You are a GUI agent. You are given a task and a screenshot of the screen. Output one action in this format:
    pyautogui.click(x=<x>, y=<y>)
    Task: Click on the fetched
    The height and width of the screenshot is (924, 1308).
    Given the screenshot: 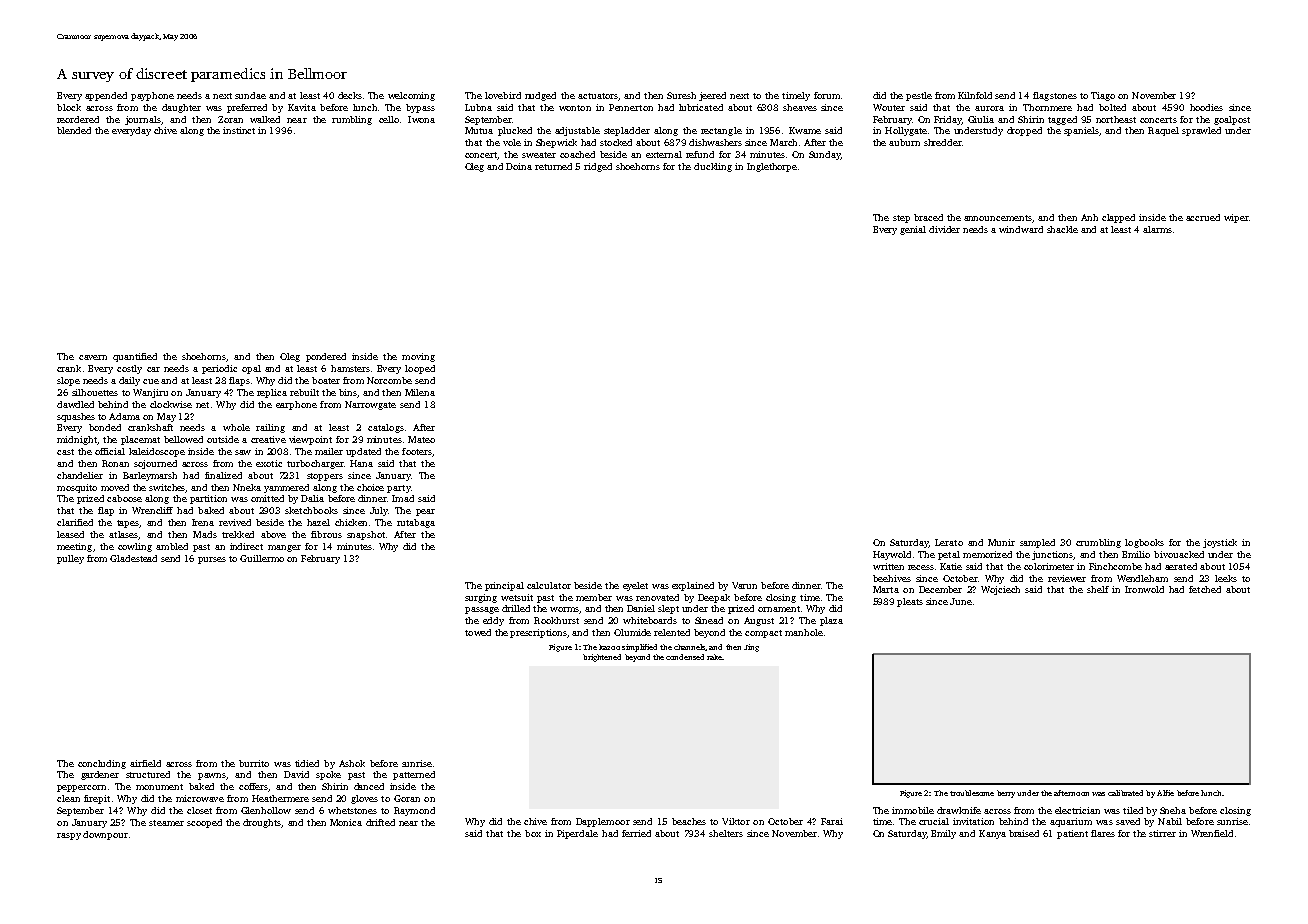 What is the action you would take?
    pyautogui.click(x=1205, y=589)
